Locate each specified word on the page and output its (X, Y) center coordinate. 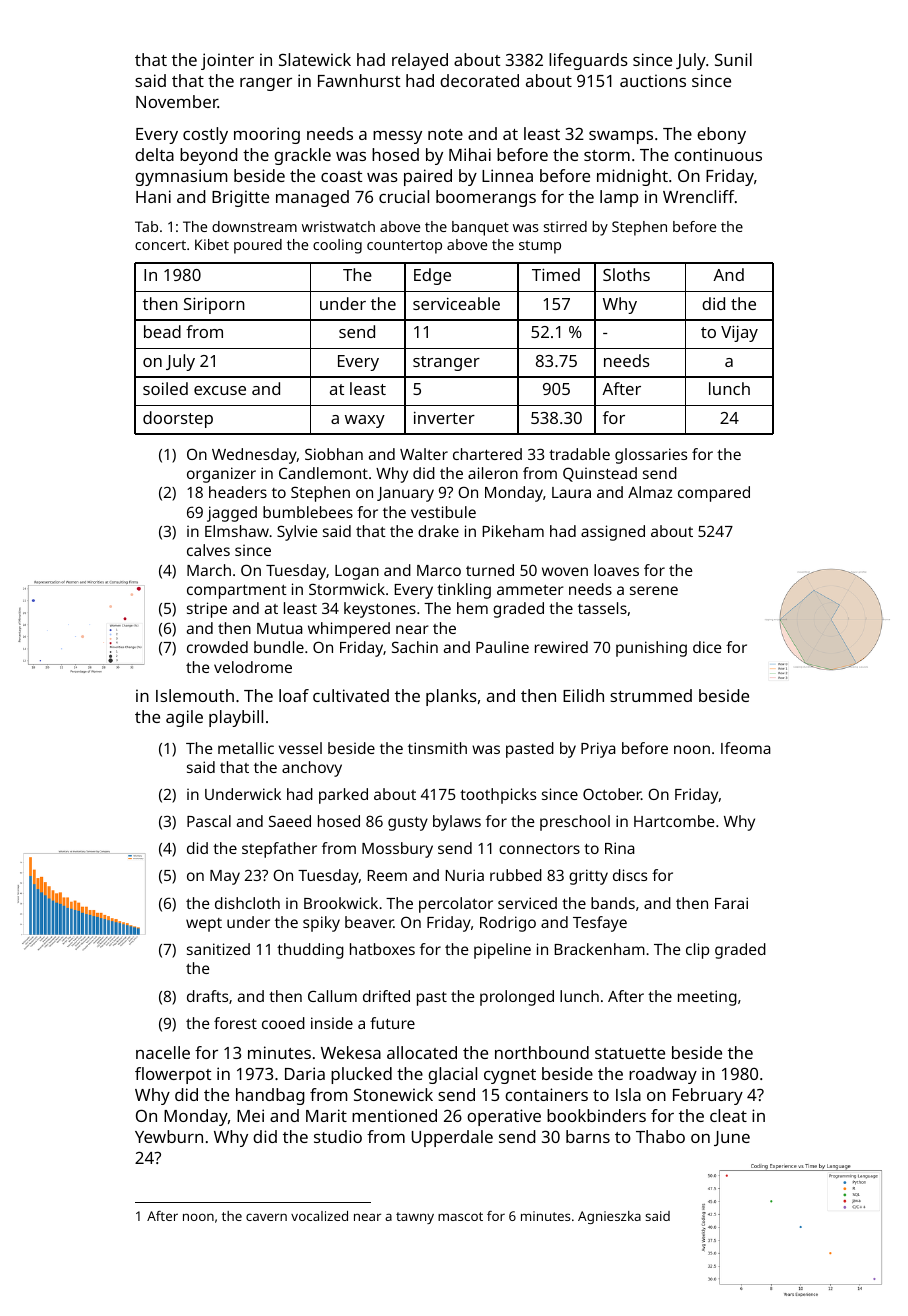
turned (490, 570)
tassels (602, 608)
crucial (404, 196)
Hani (153, 196)
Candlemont (323, 473)
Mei (250, 1115)
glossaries (651, 456)
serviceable (456, 303)
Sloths (626, 274)
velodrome (253, 667)
